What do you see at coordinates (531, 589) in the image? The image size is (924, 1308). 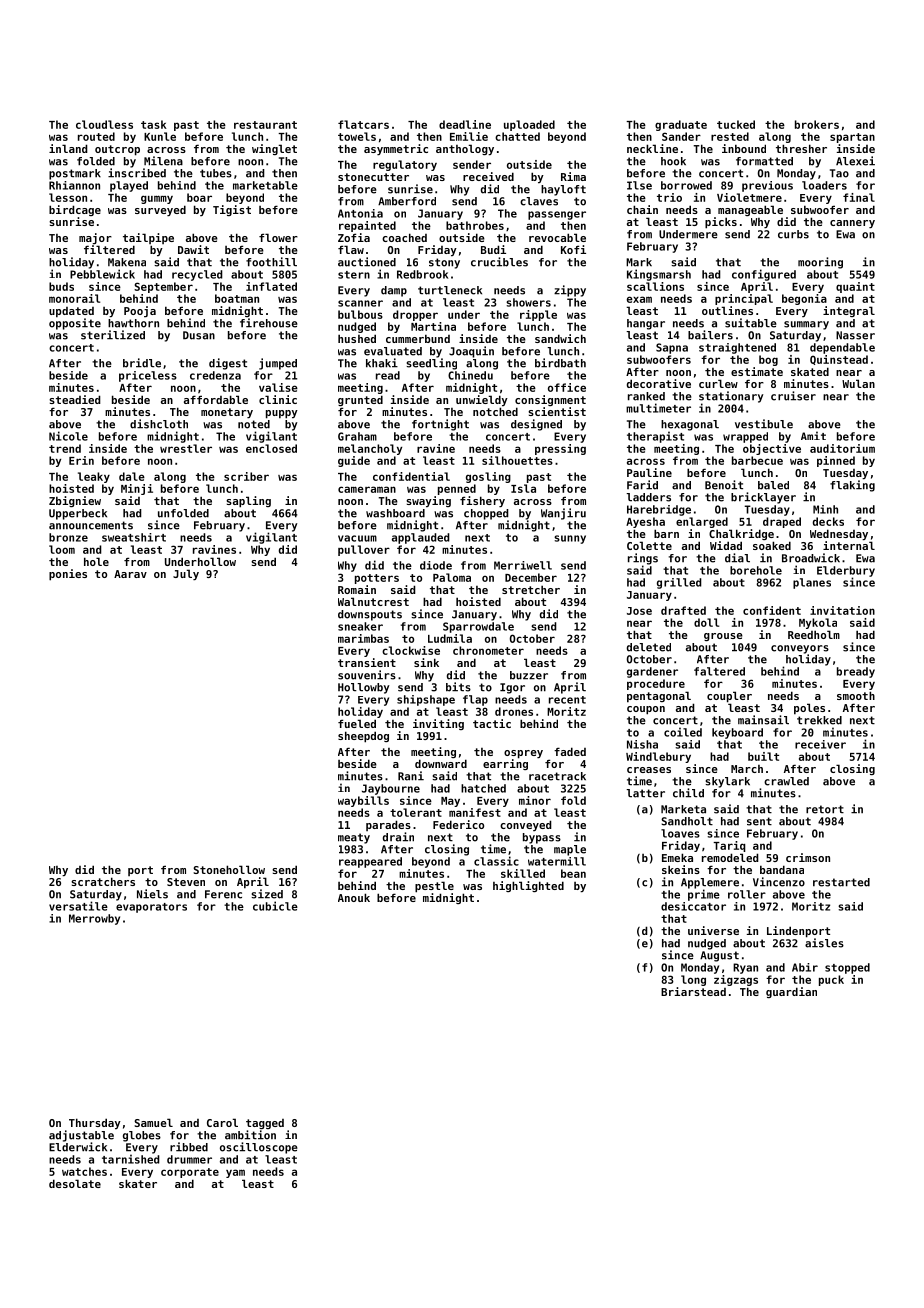 I see `stretcher` at bounding box center [531, 589].
